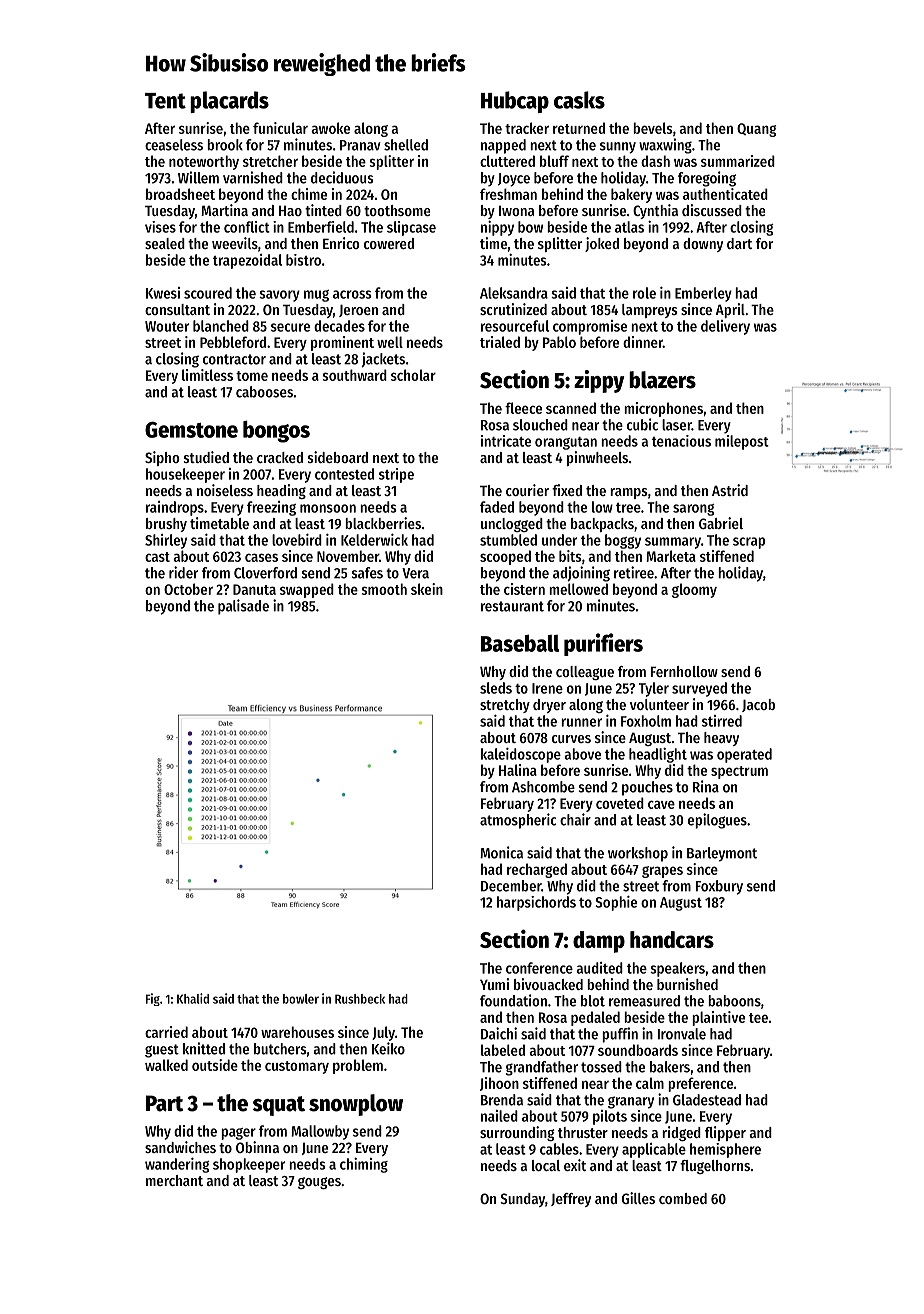  What do you see at coordinates (518, 821) in the screenshot?
I see `atmospheric` at bounding box center [518, 821].
